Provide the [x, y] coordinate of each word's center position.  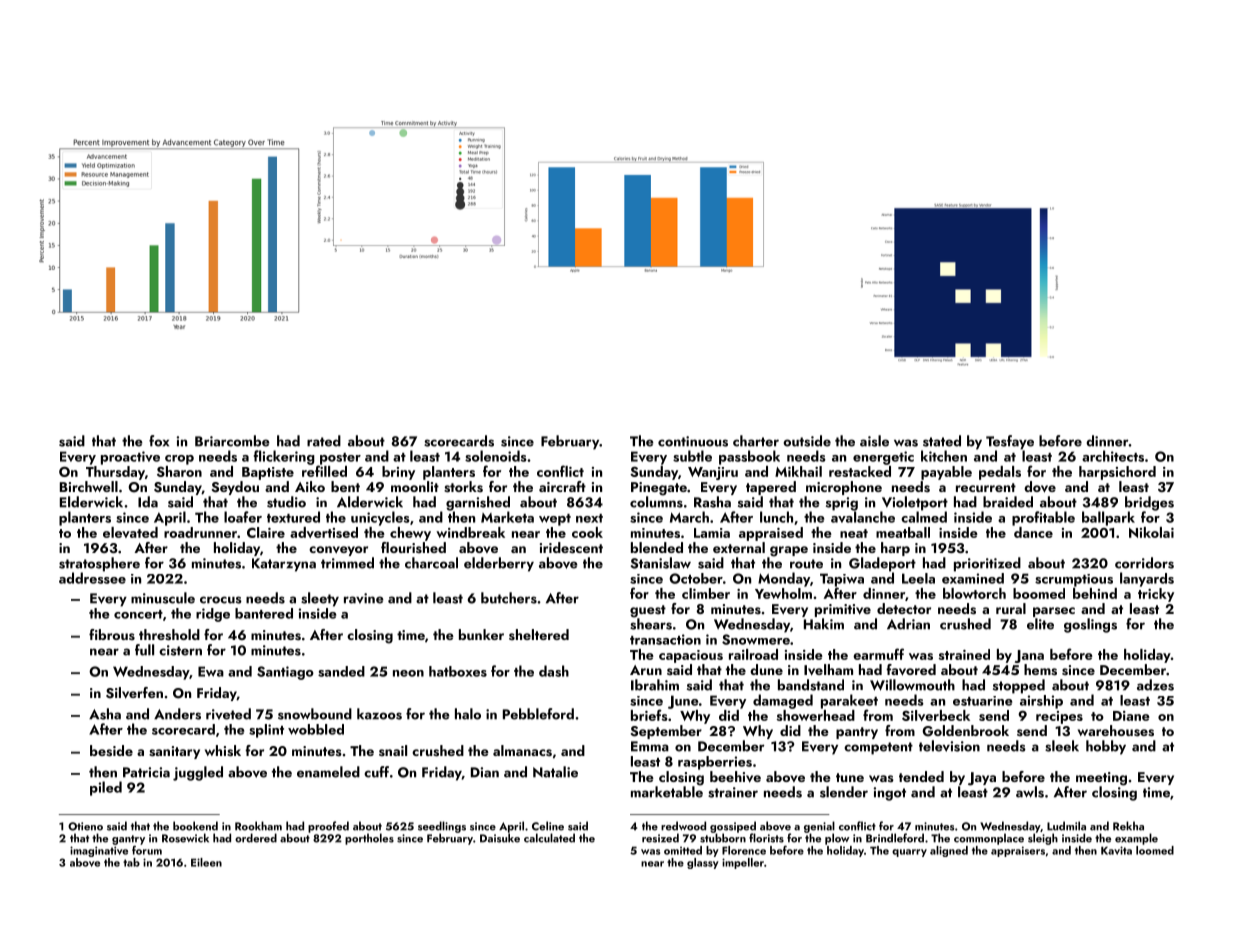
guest [648, 611]
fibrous [112, 634]
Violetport [915, 503]
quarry [909, 853]
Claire [266, 532]
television [949, 746]
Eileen [206, 862]
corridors [1144, 563]
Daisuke [500, 838]
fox [159, 441]
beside [111, 751]
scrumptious [1074, 580]
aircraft [562, 486]
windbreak [470, 532]
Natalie [555, 772]
